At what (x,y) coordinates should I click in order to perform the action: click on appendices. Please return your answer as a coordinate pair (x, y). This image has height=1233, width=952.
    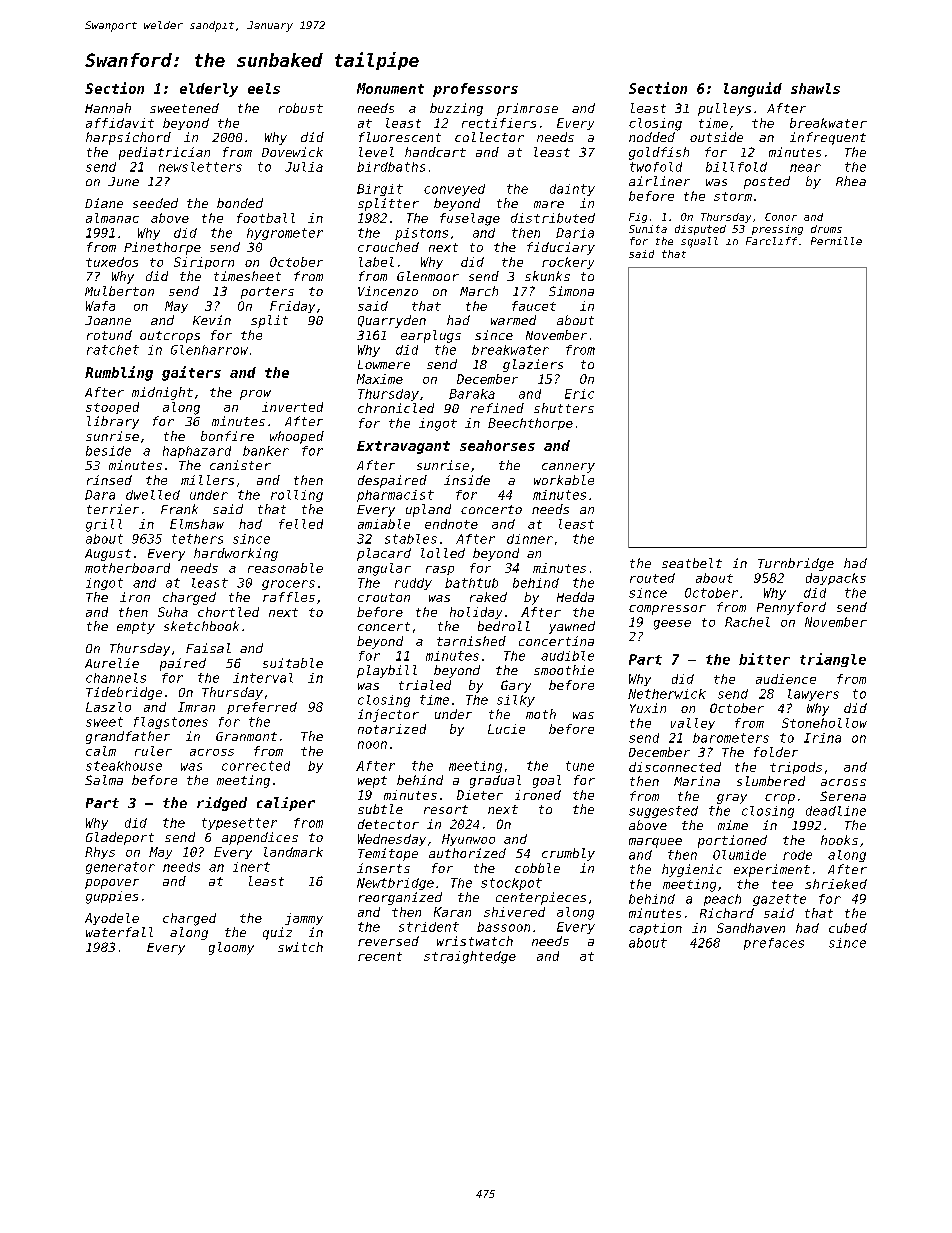
    Looking at the image, I should click on (260, 838).
